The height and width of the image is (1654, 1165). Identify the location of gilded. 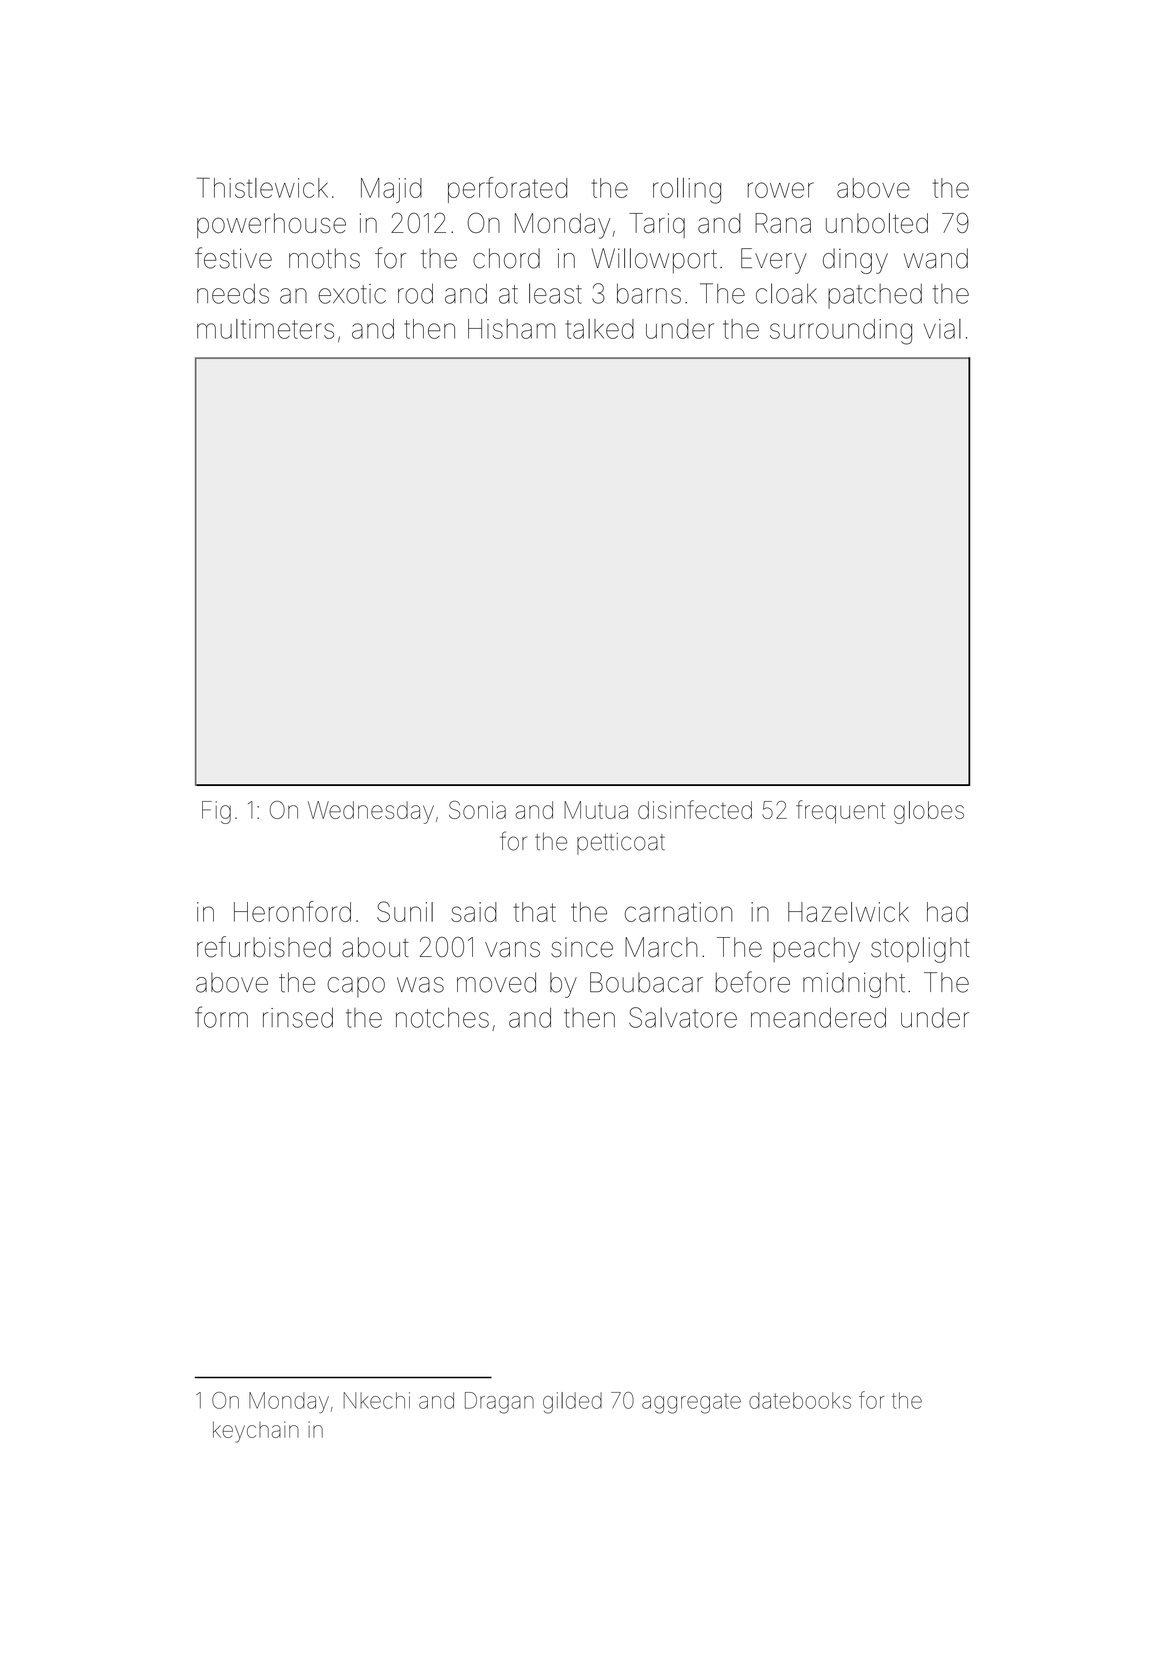
(572, 1403).
